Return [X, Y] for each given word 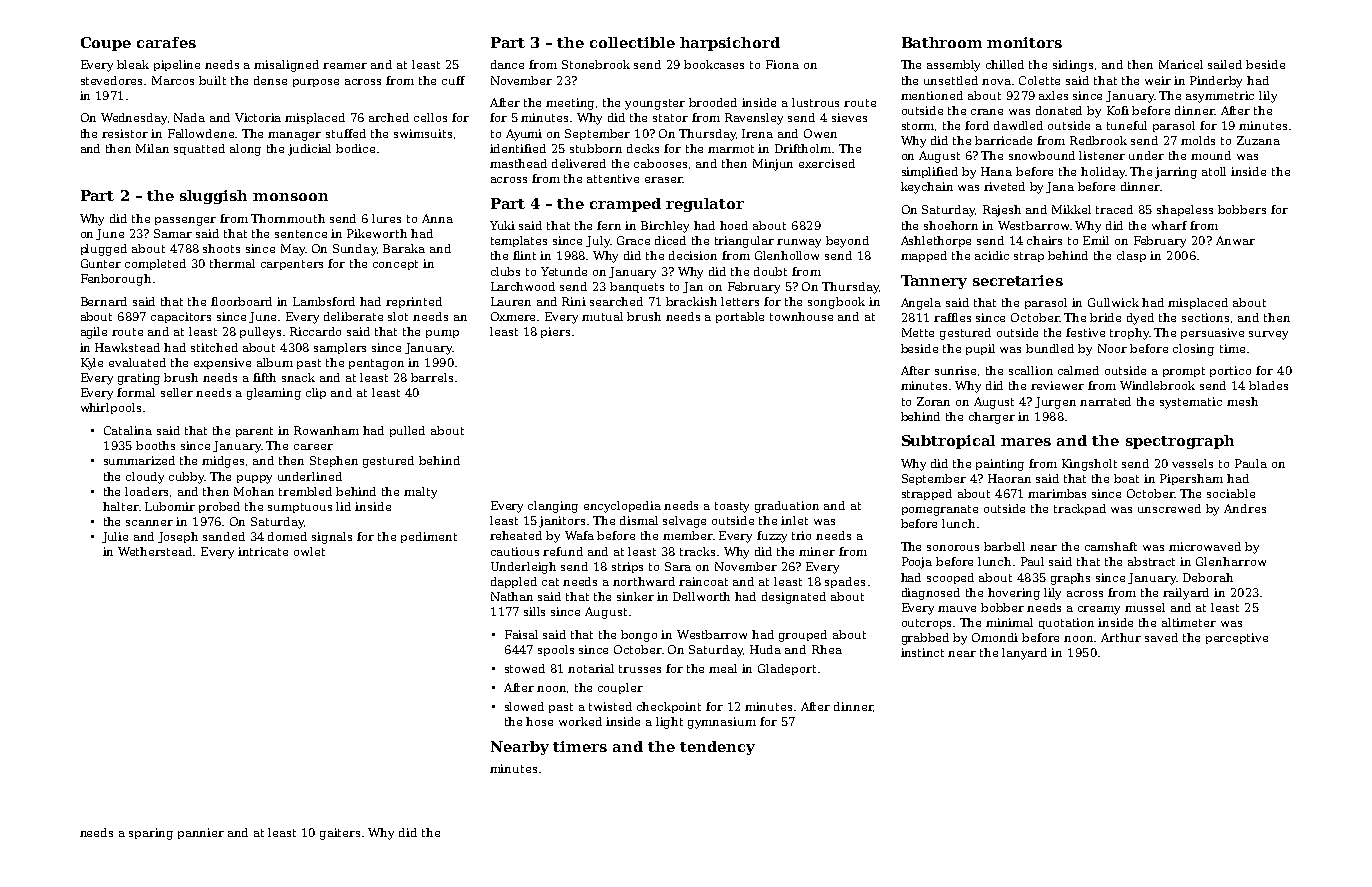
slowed [524, 706]
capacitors [181, 317]
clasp [1131, 256]
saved [1161, 637]
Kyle [92, 364]
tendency [717, 748]
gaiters [340, 834]
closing [1193, 350]
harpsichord [730, 44]
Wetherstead [156, 551]
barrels [432, 377]
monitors [1024, 42]
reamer [345, 66]
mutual [602, 316]
